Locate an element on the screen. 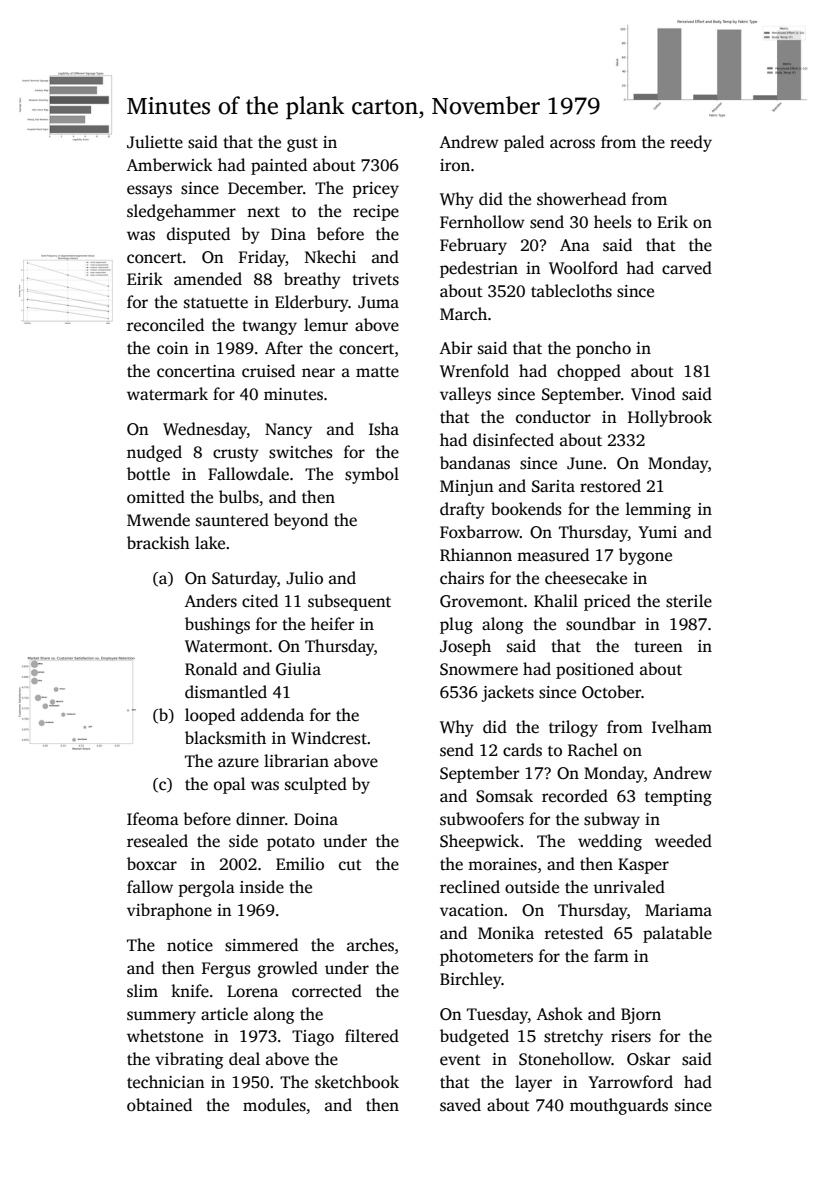  Erik is located at coordinates (672, 221).
